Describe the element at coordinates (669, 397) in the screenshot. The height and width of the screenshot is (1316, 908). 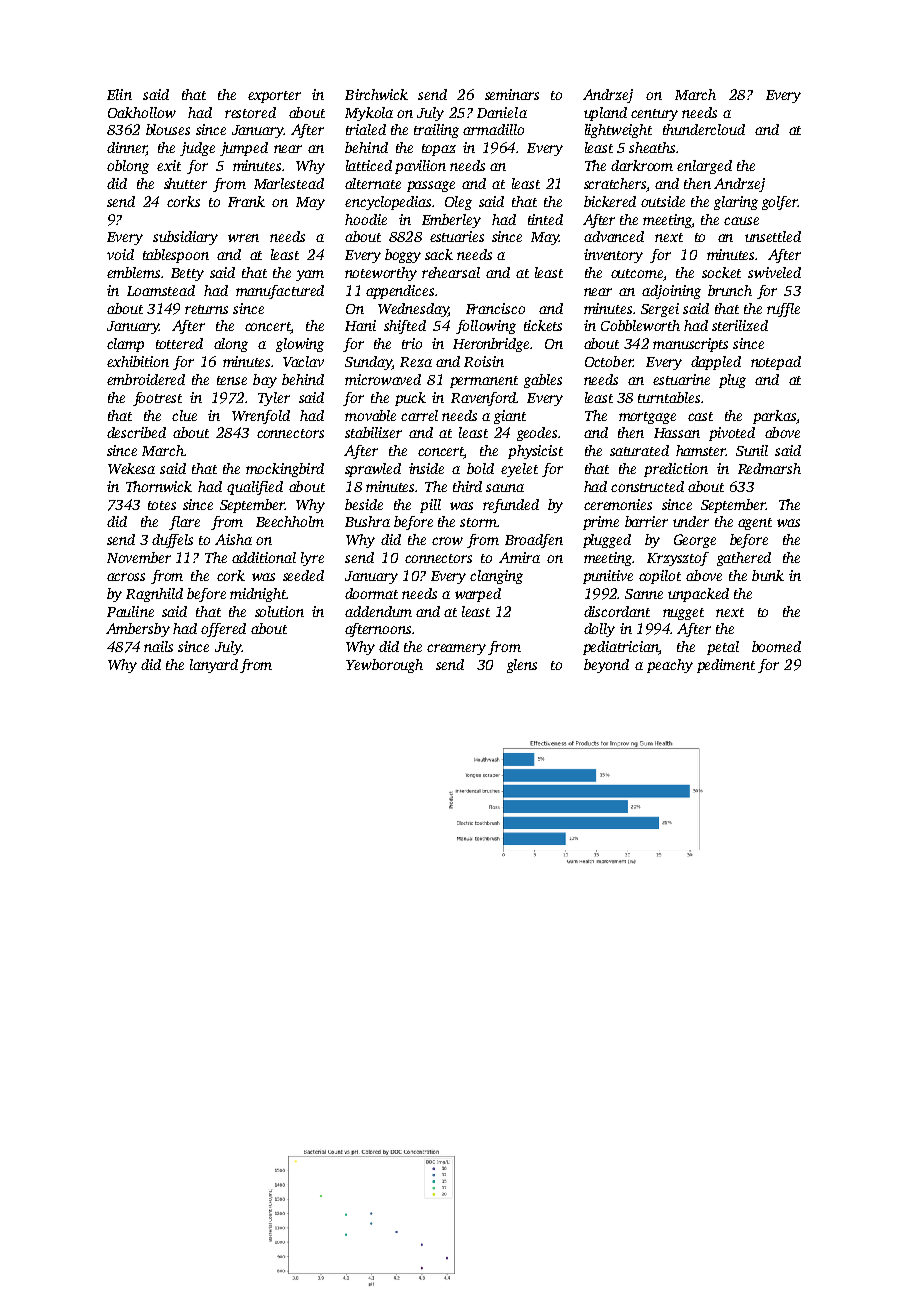
I see `turntables` at that location.
